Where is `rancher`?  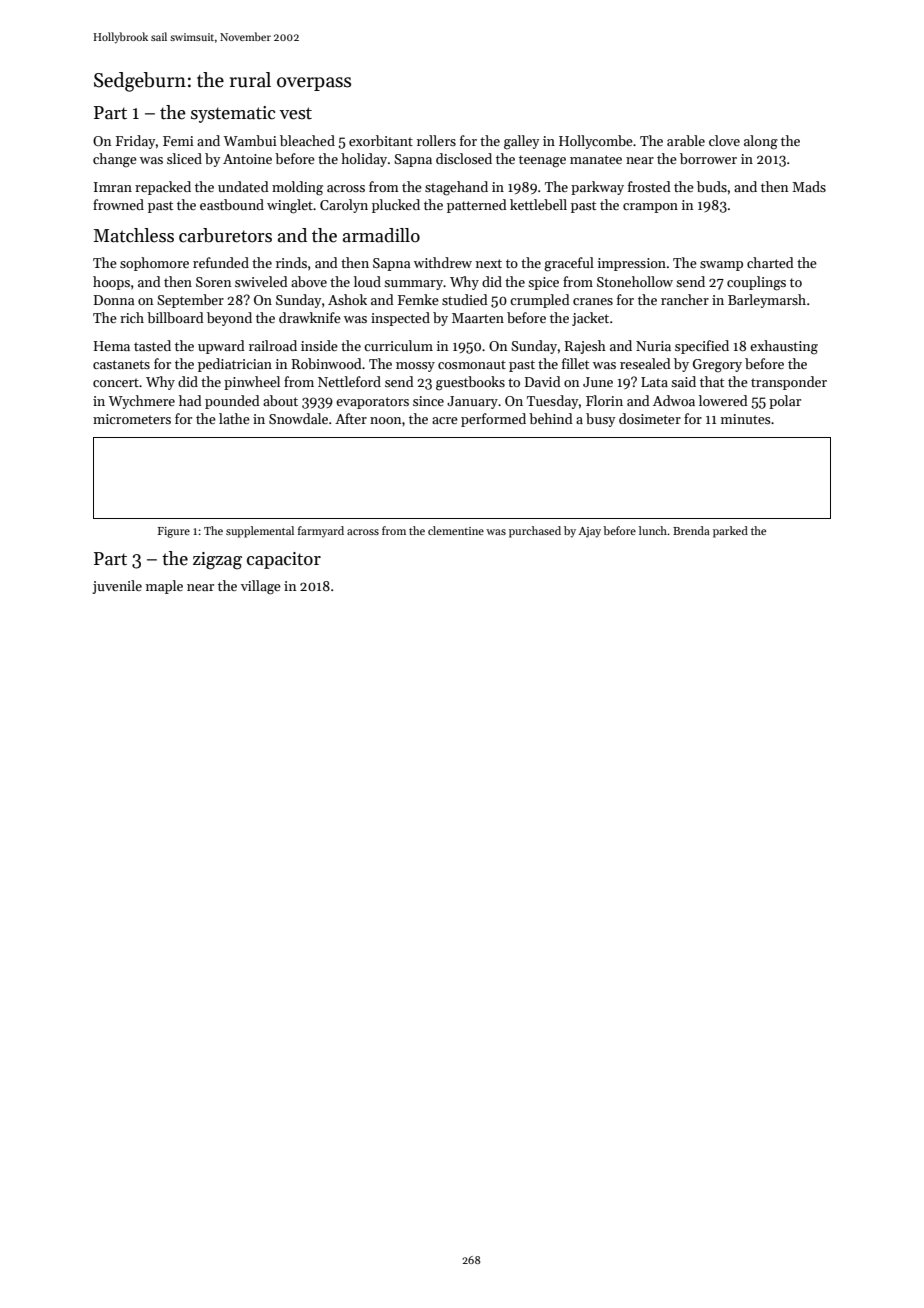 rancher is located at coordinates (685, 299).
